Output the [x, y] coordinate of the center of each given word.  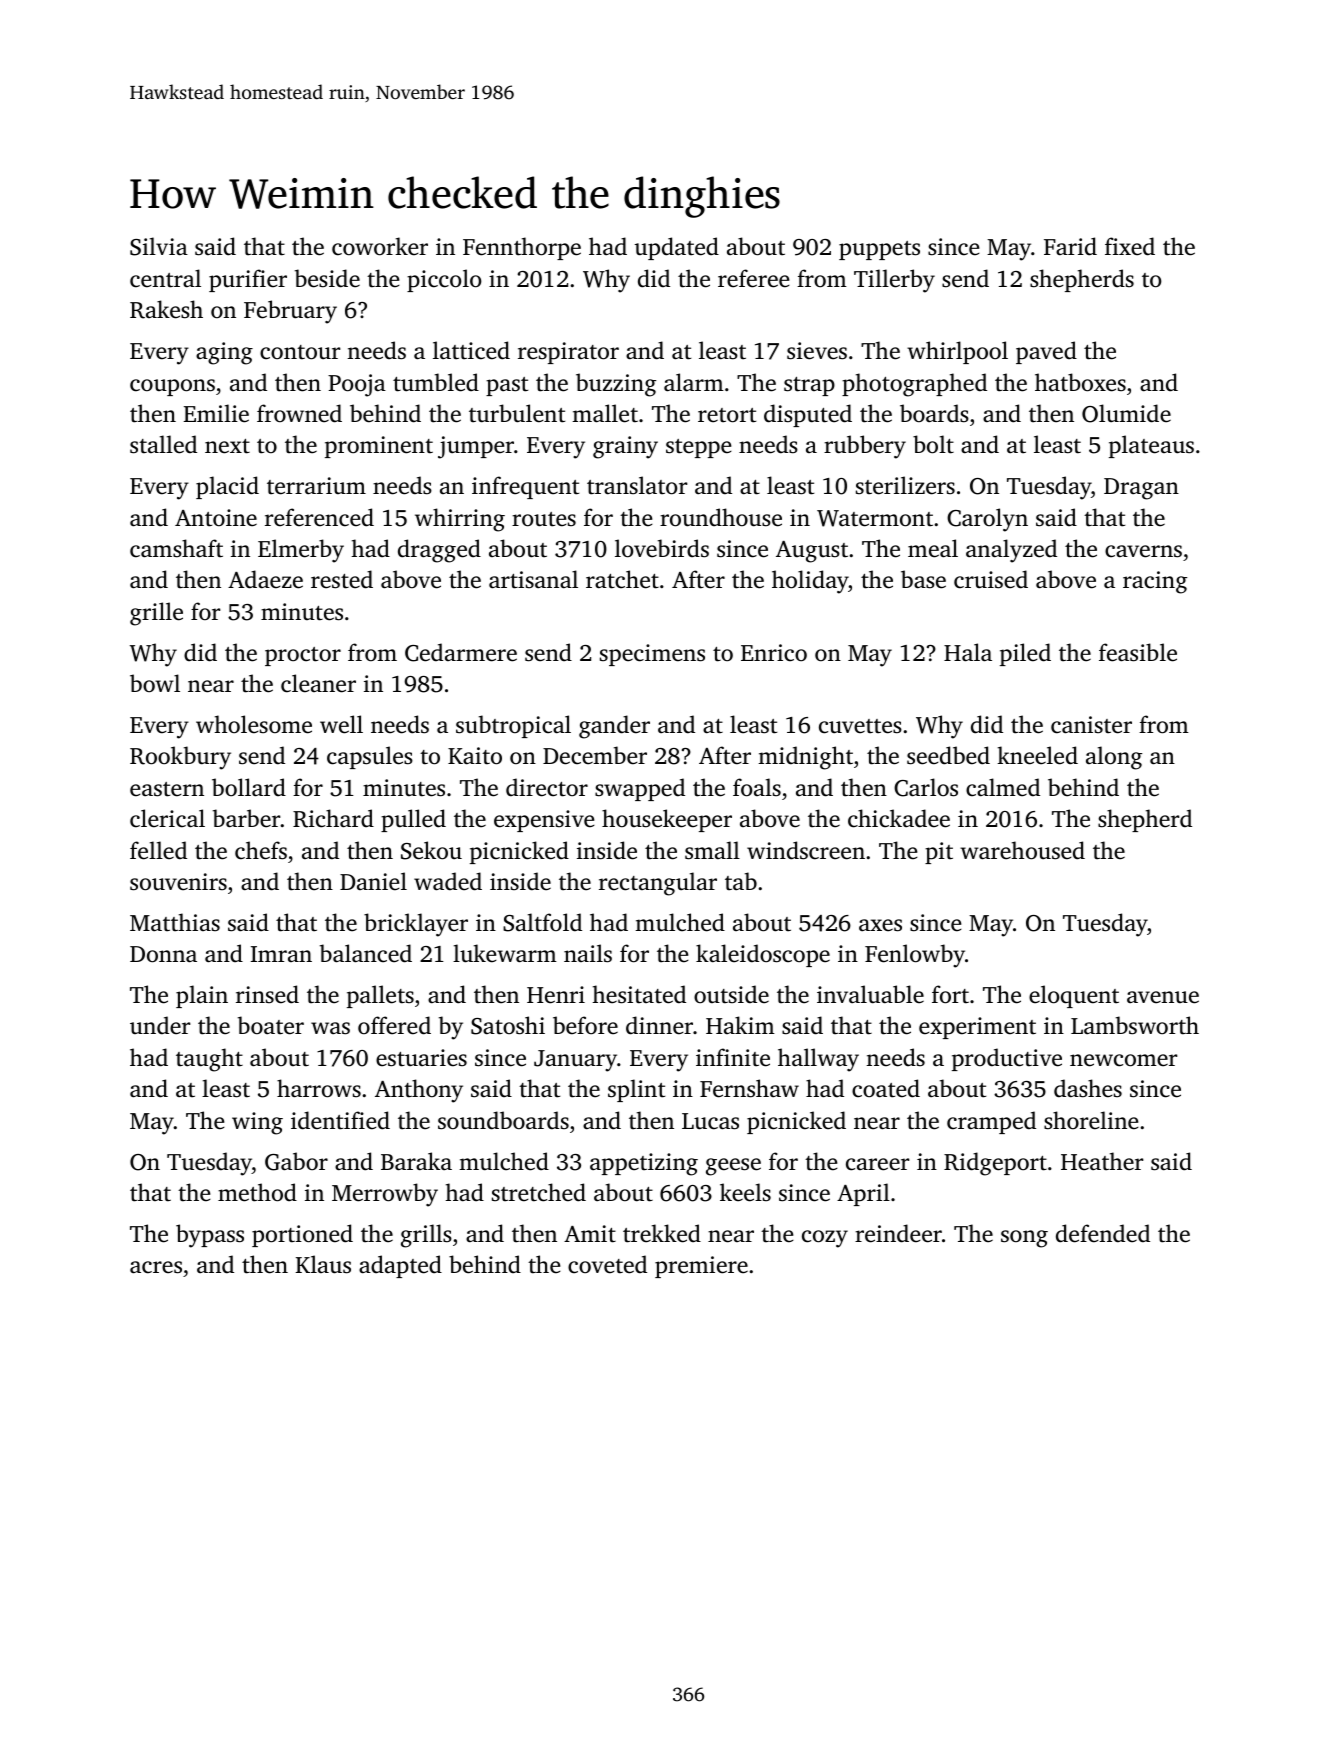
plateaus [1151, 446]
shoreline [1091, 1120]
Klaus [323, 1264]
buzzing [616, 385]
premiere [701, 1267]
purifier [248, 280]
